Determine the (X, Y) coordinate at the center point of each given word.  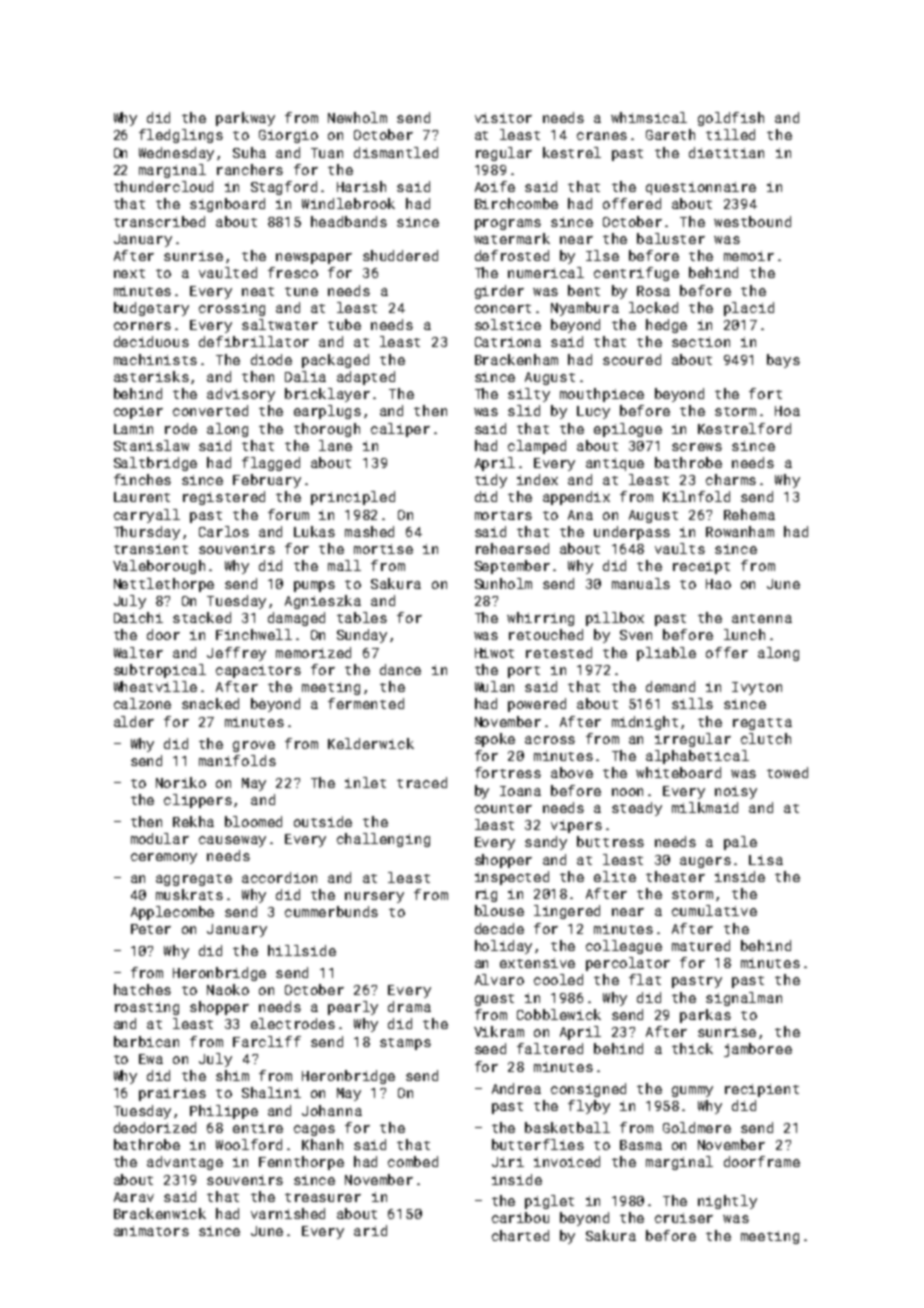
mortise (383, 549)
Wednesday (176, 154)
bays (783, 361)
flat (645, 979)
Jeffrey (236, 654)
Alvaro (499, 979)
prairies (172, 1094)
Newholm (357, 117)
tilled (730, 134)
